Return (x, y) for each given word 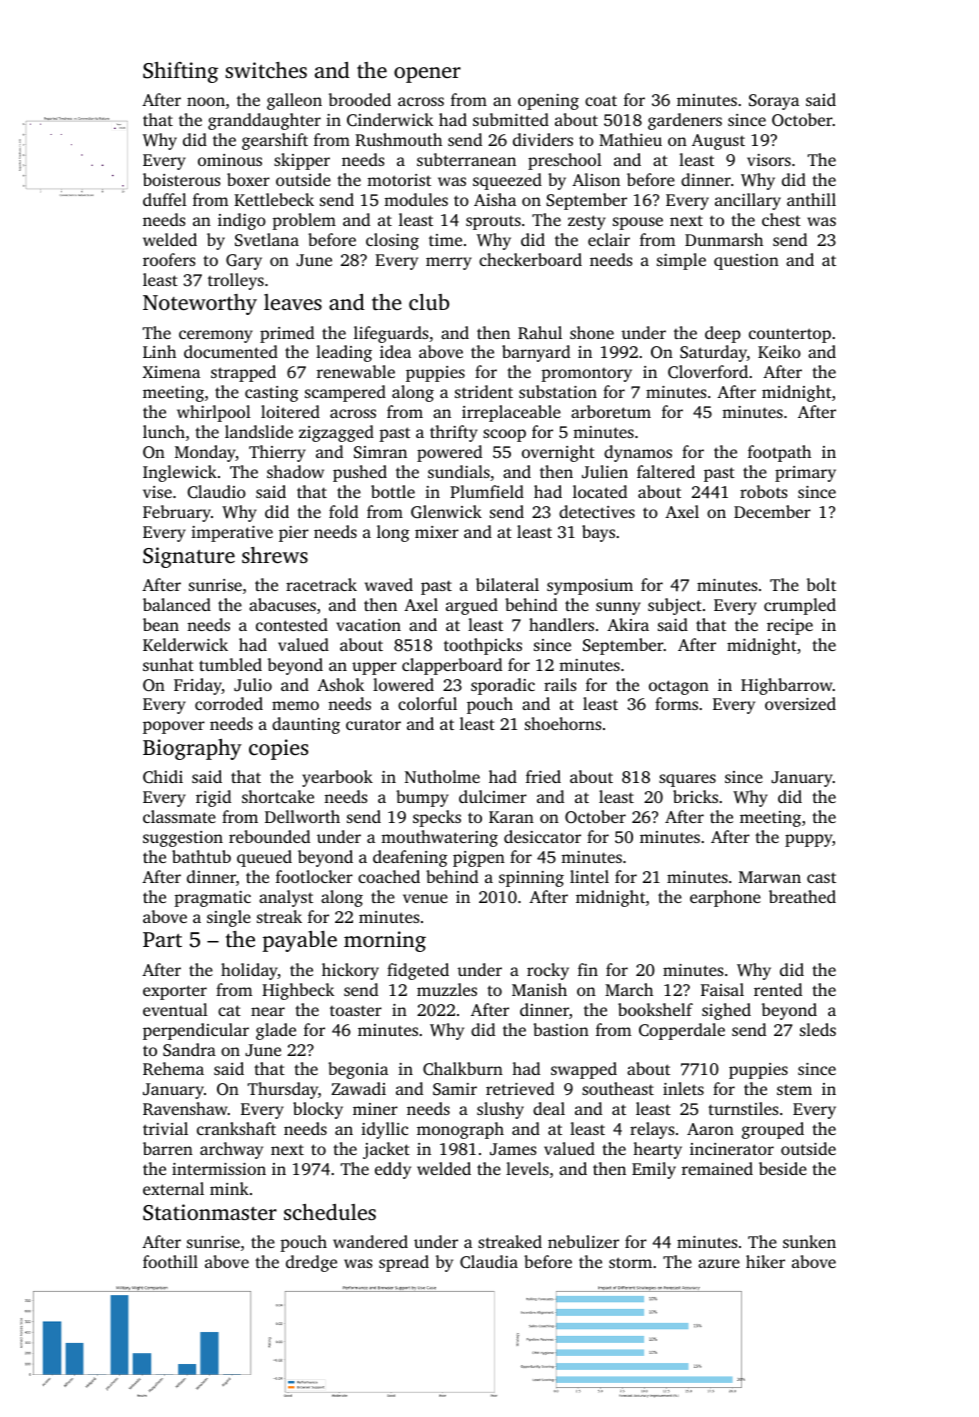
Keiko (779, 351)
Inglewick (180, 473)
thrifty (454, 433)
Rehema (173, 1069)
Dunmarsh (724, 239)
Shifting (180, 72)
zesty (587, 222)
